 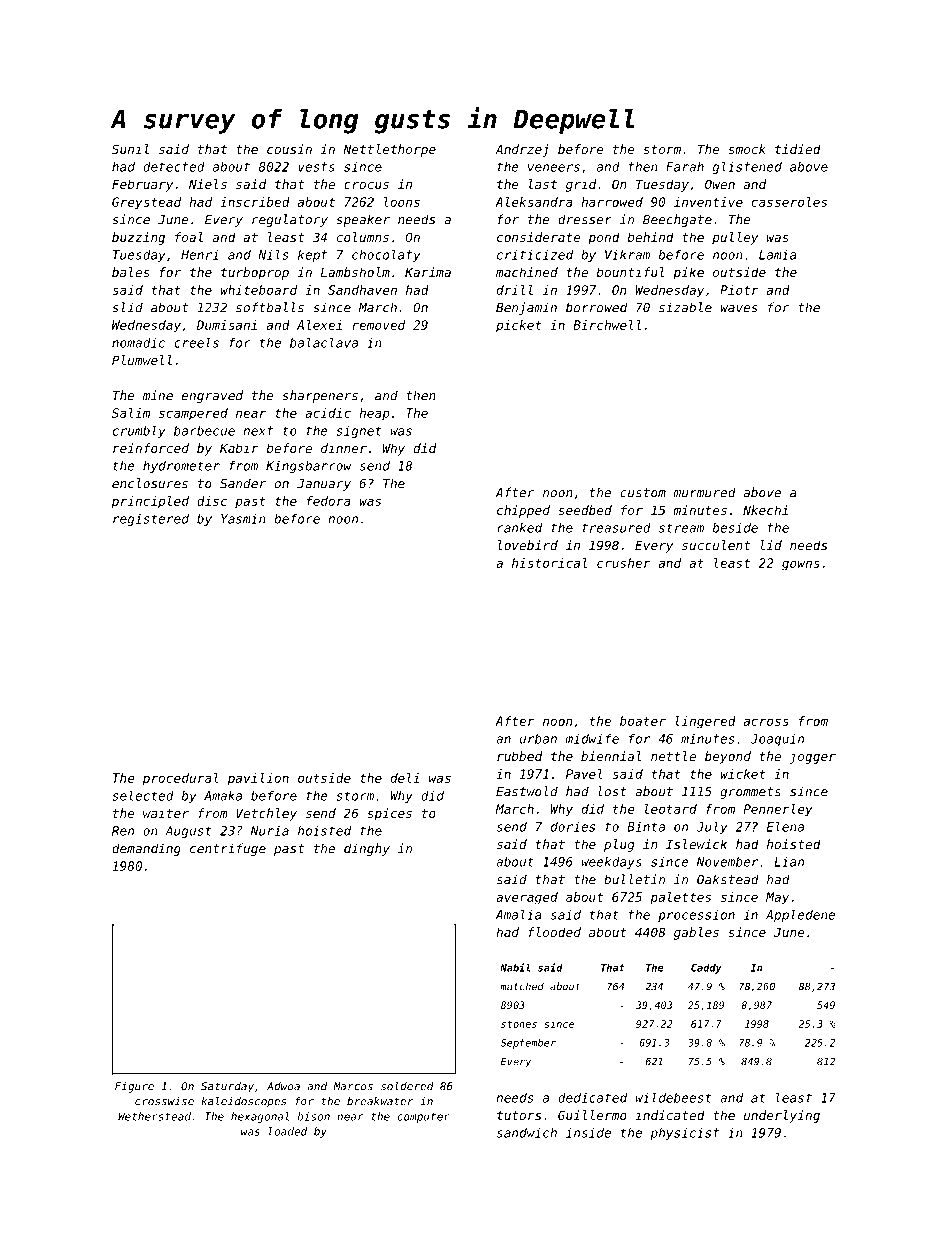 I want to click on cousin, so click(x=289, y=149).
